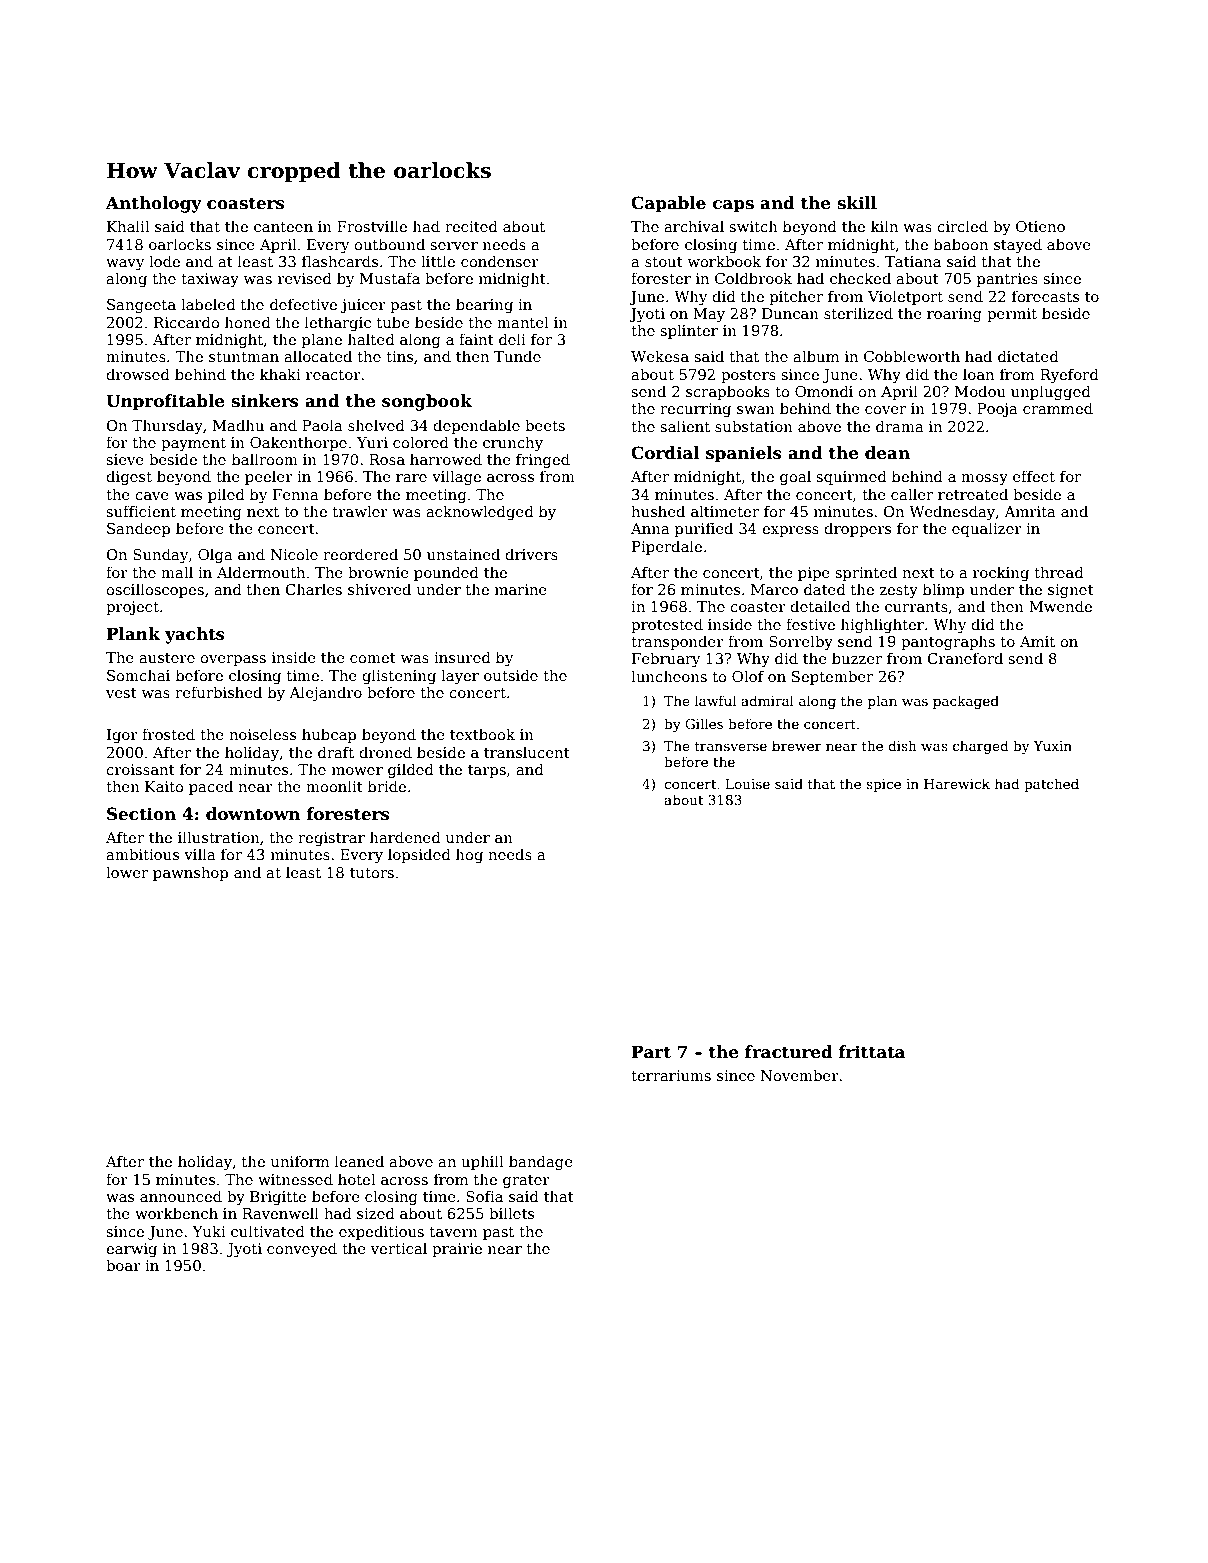 This image has height=1563, width=1208. I want to click on workbench, so click(176, 1213).
